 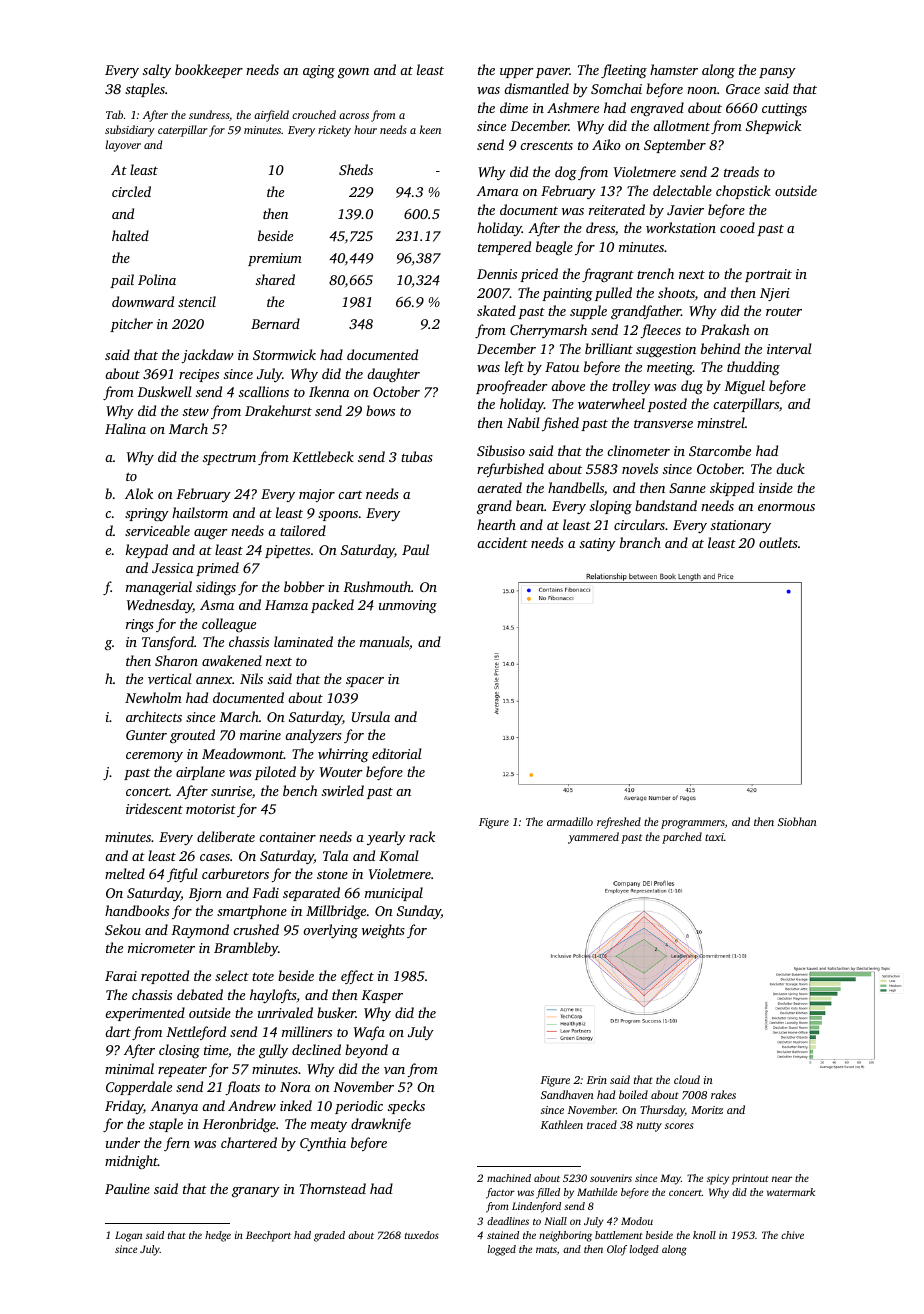 I want to click on rings, so click(x=140, y=626).
